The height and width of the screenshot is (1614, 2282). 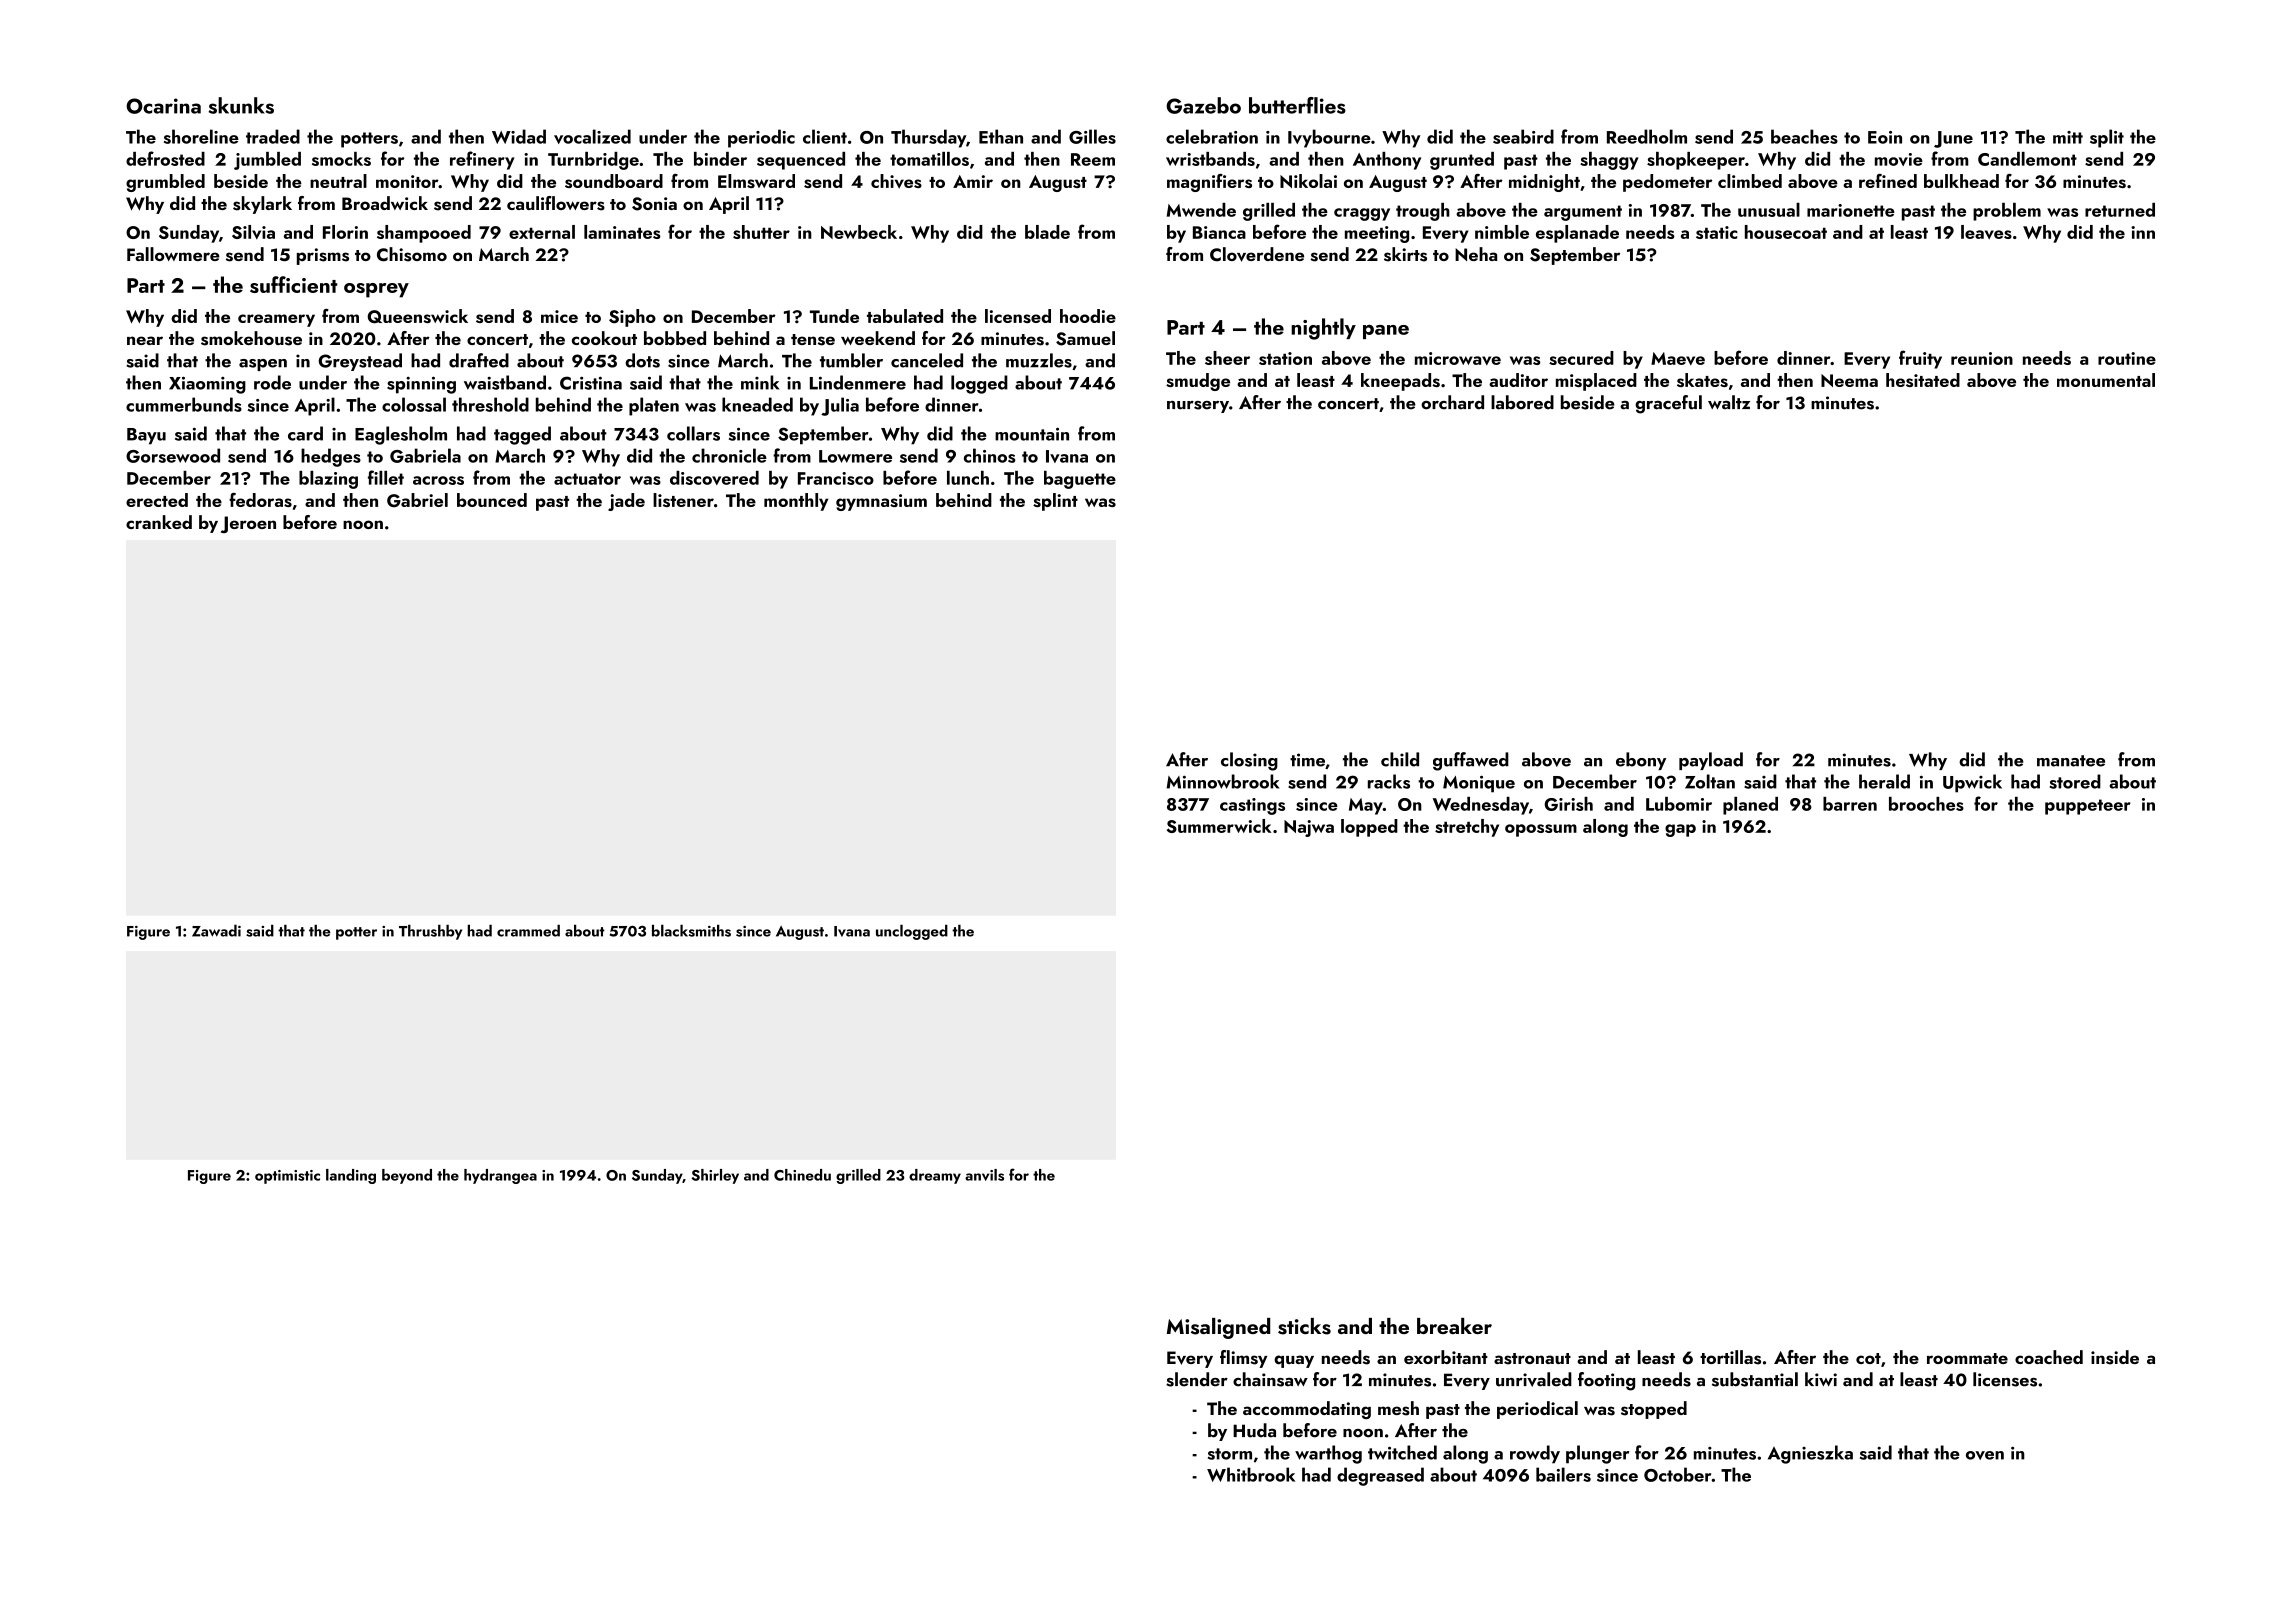 I want to click on hydrangea, so click(x=500, y=1176).
